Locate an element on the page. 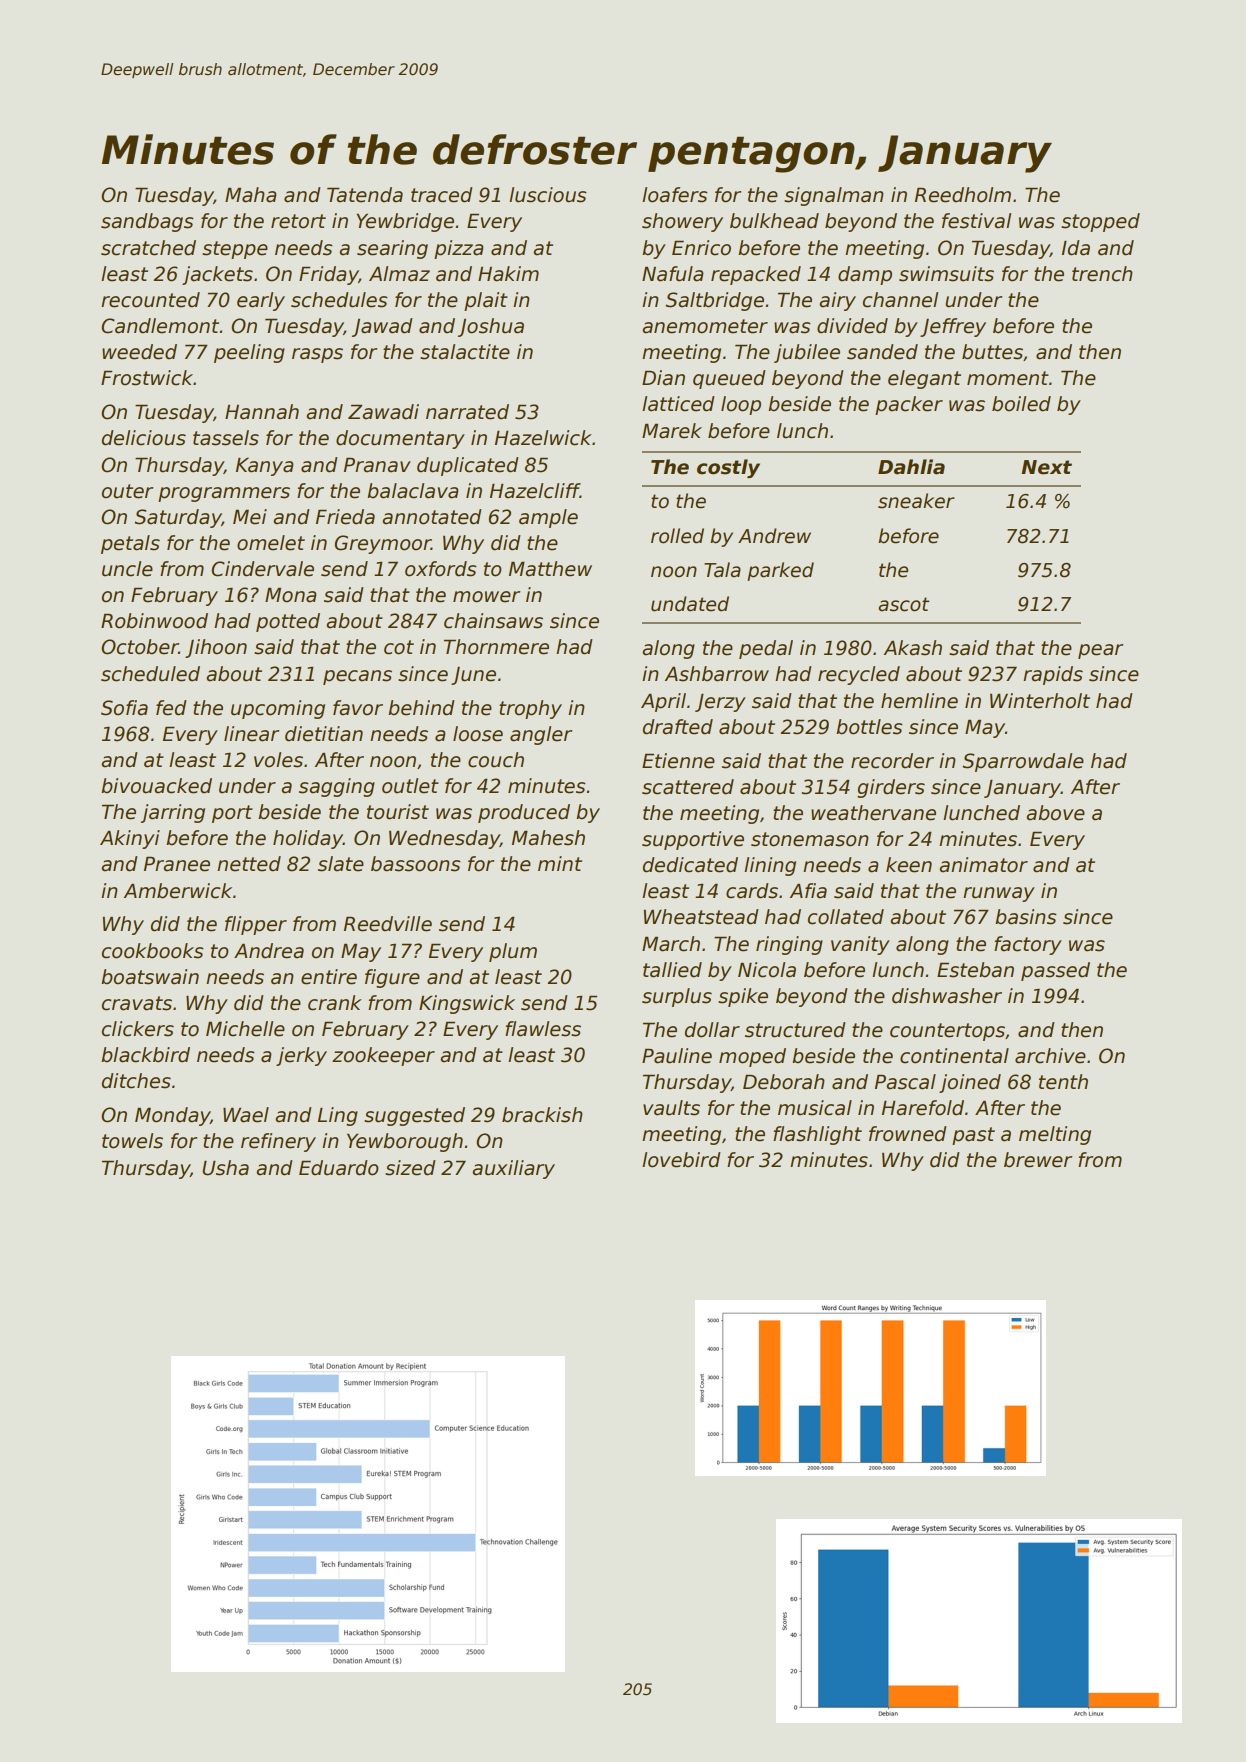  omelet is located at coordinates (271, 543).
